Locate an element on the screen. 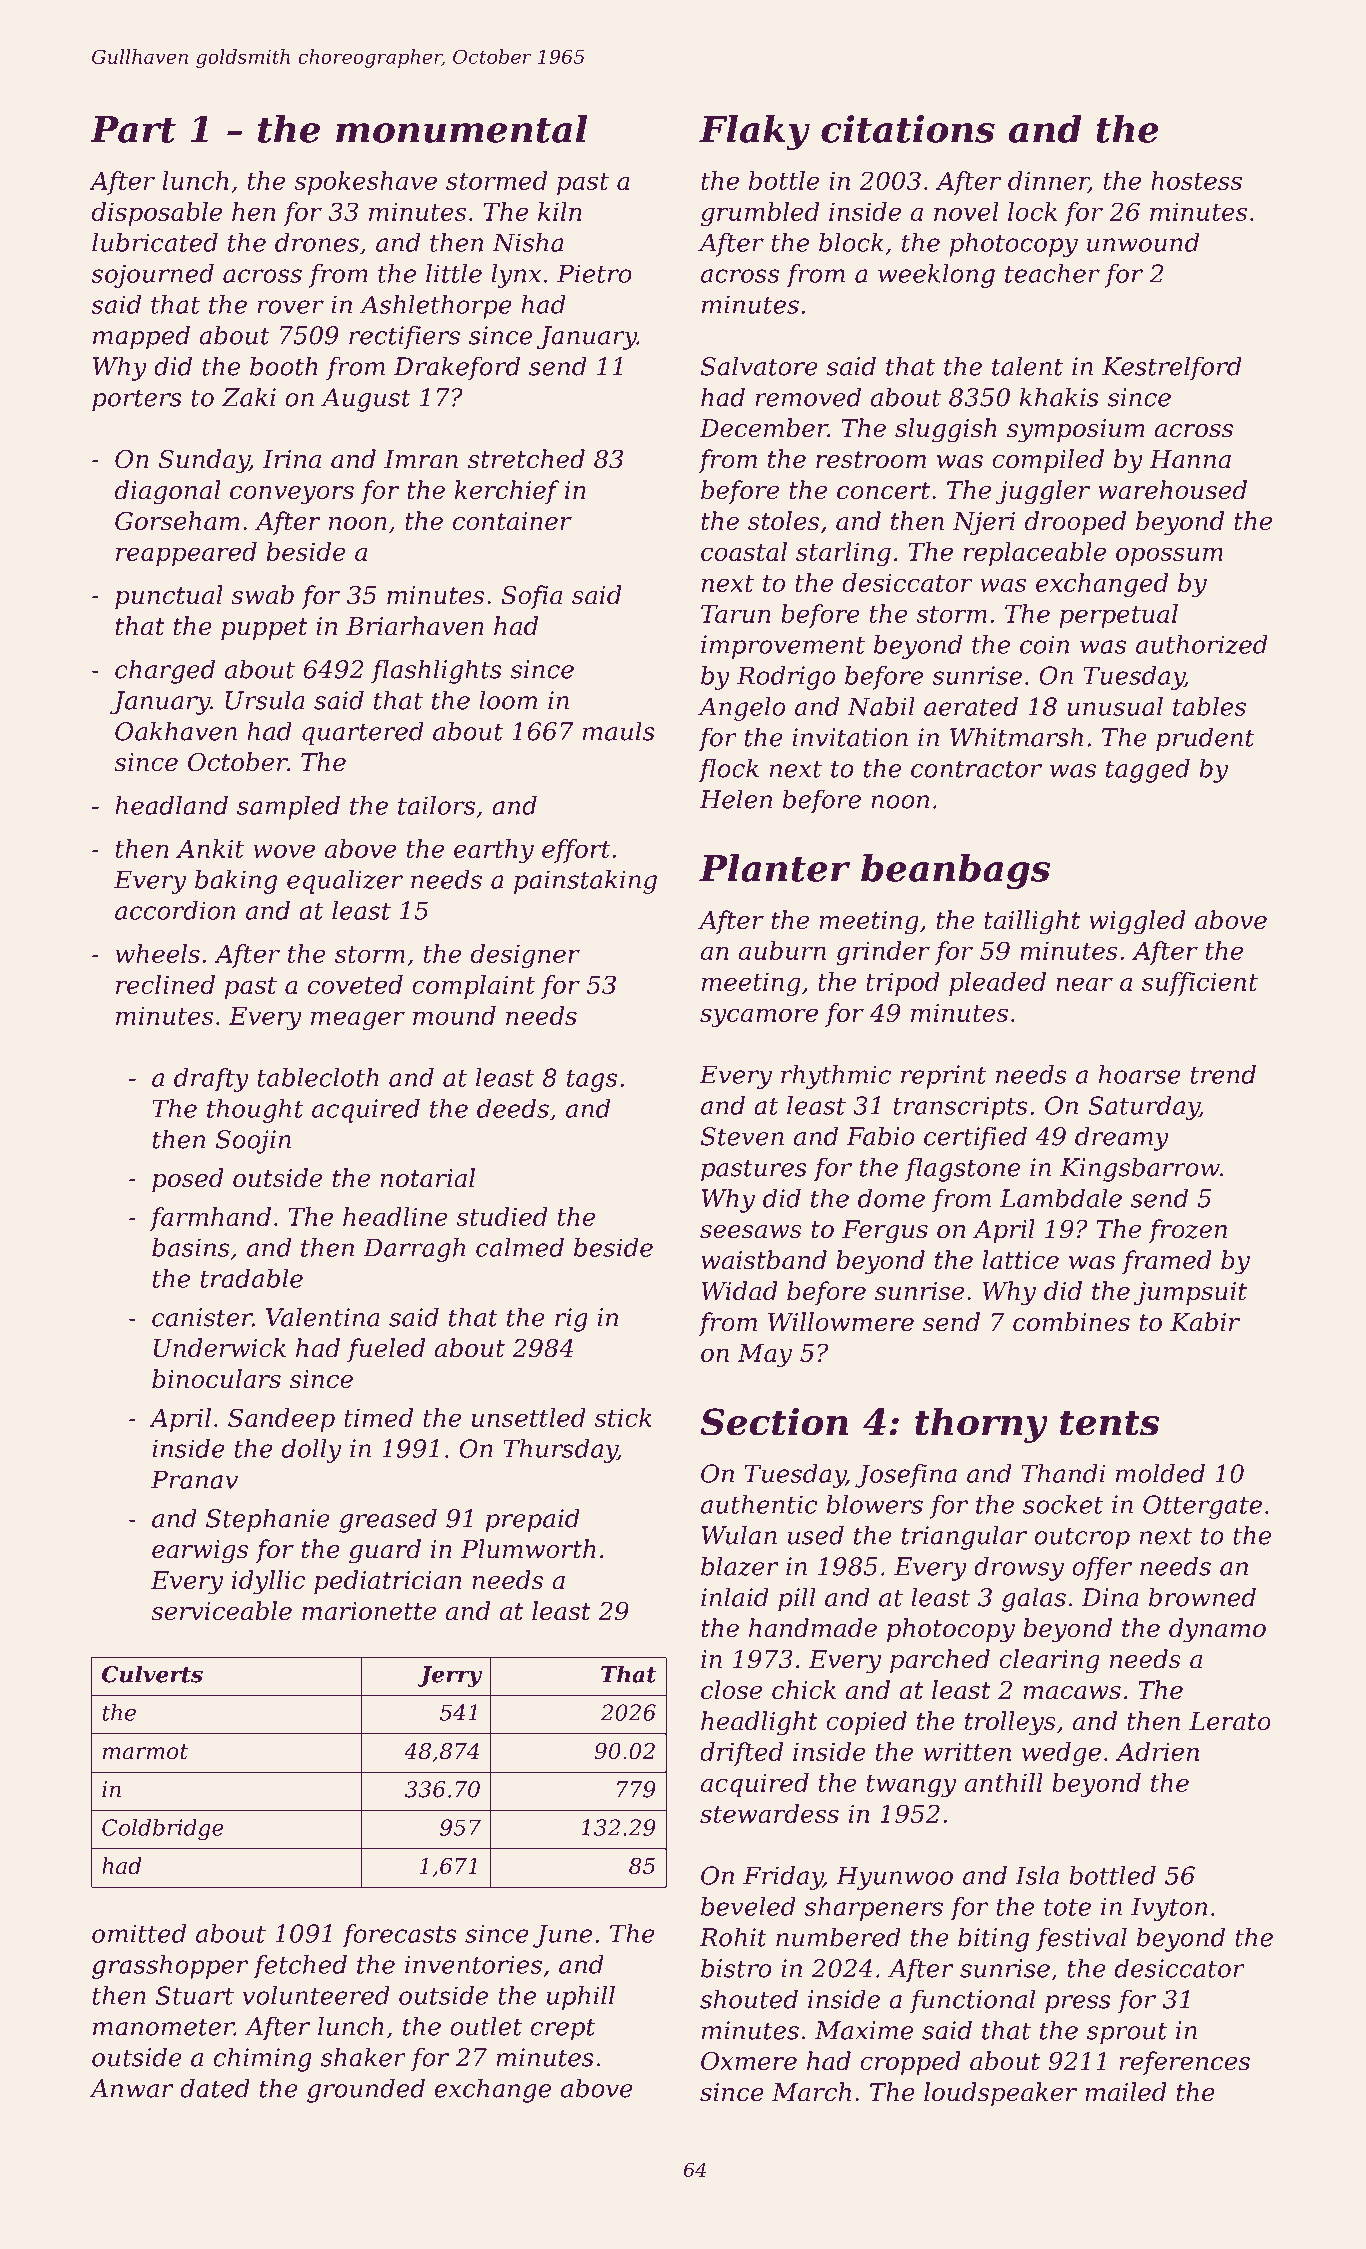 This screenshot has height=2249, width=1366. Jerry is located at coordinates (449, 1676).
